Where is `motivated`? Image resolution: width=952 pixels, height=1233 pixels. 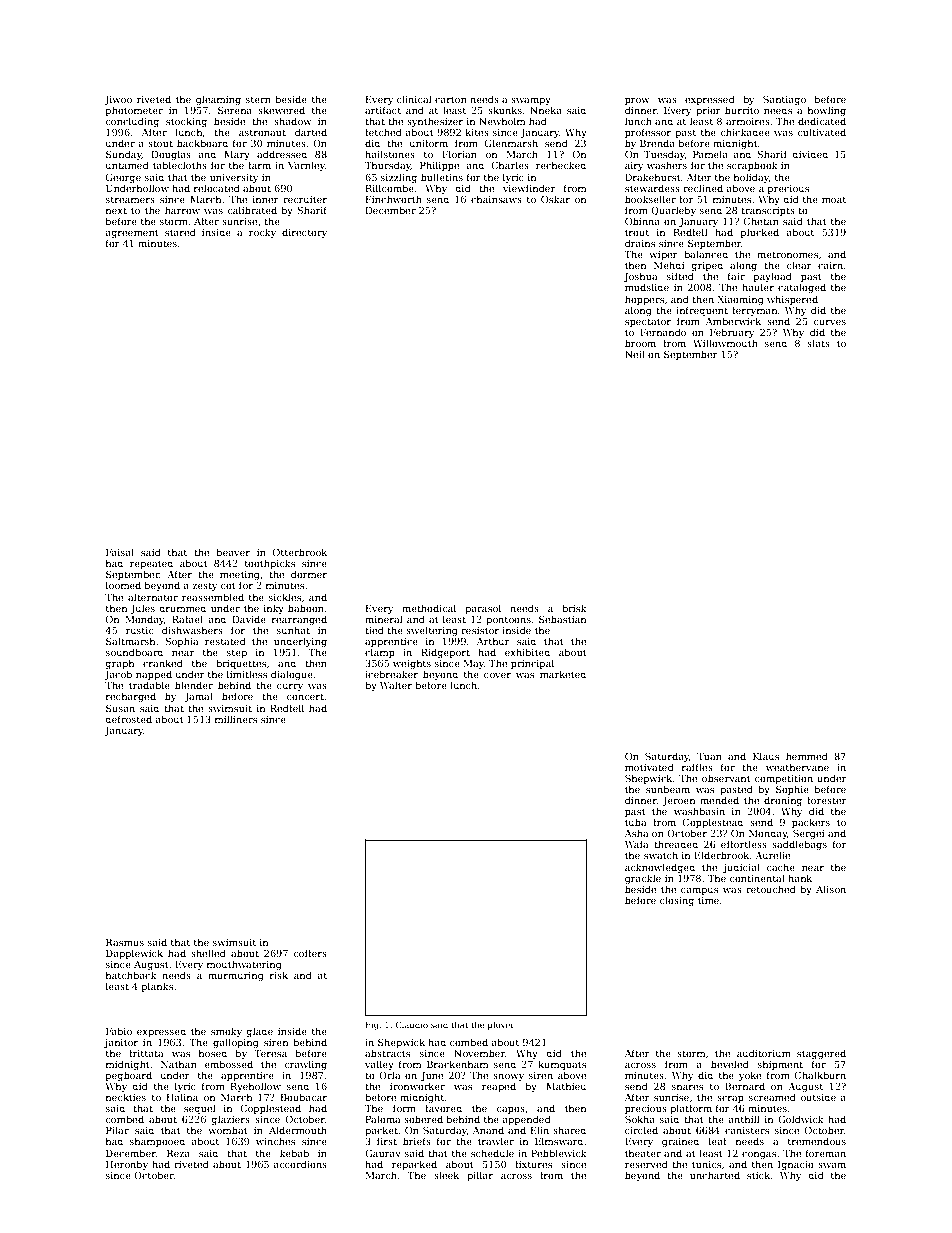 motivated is located at coordinates (649, 767).
